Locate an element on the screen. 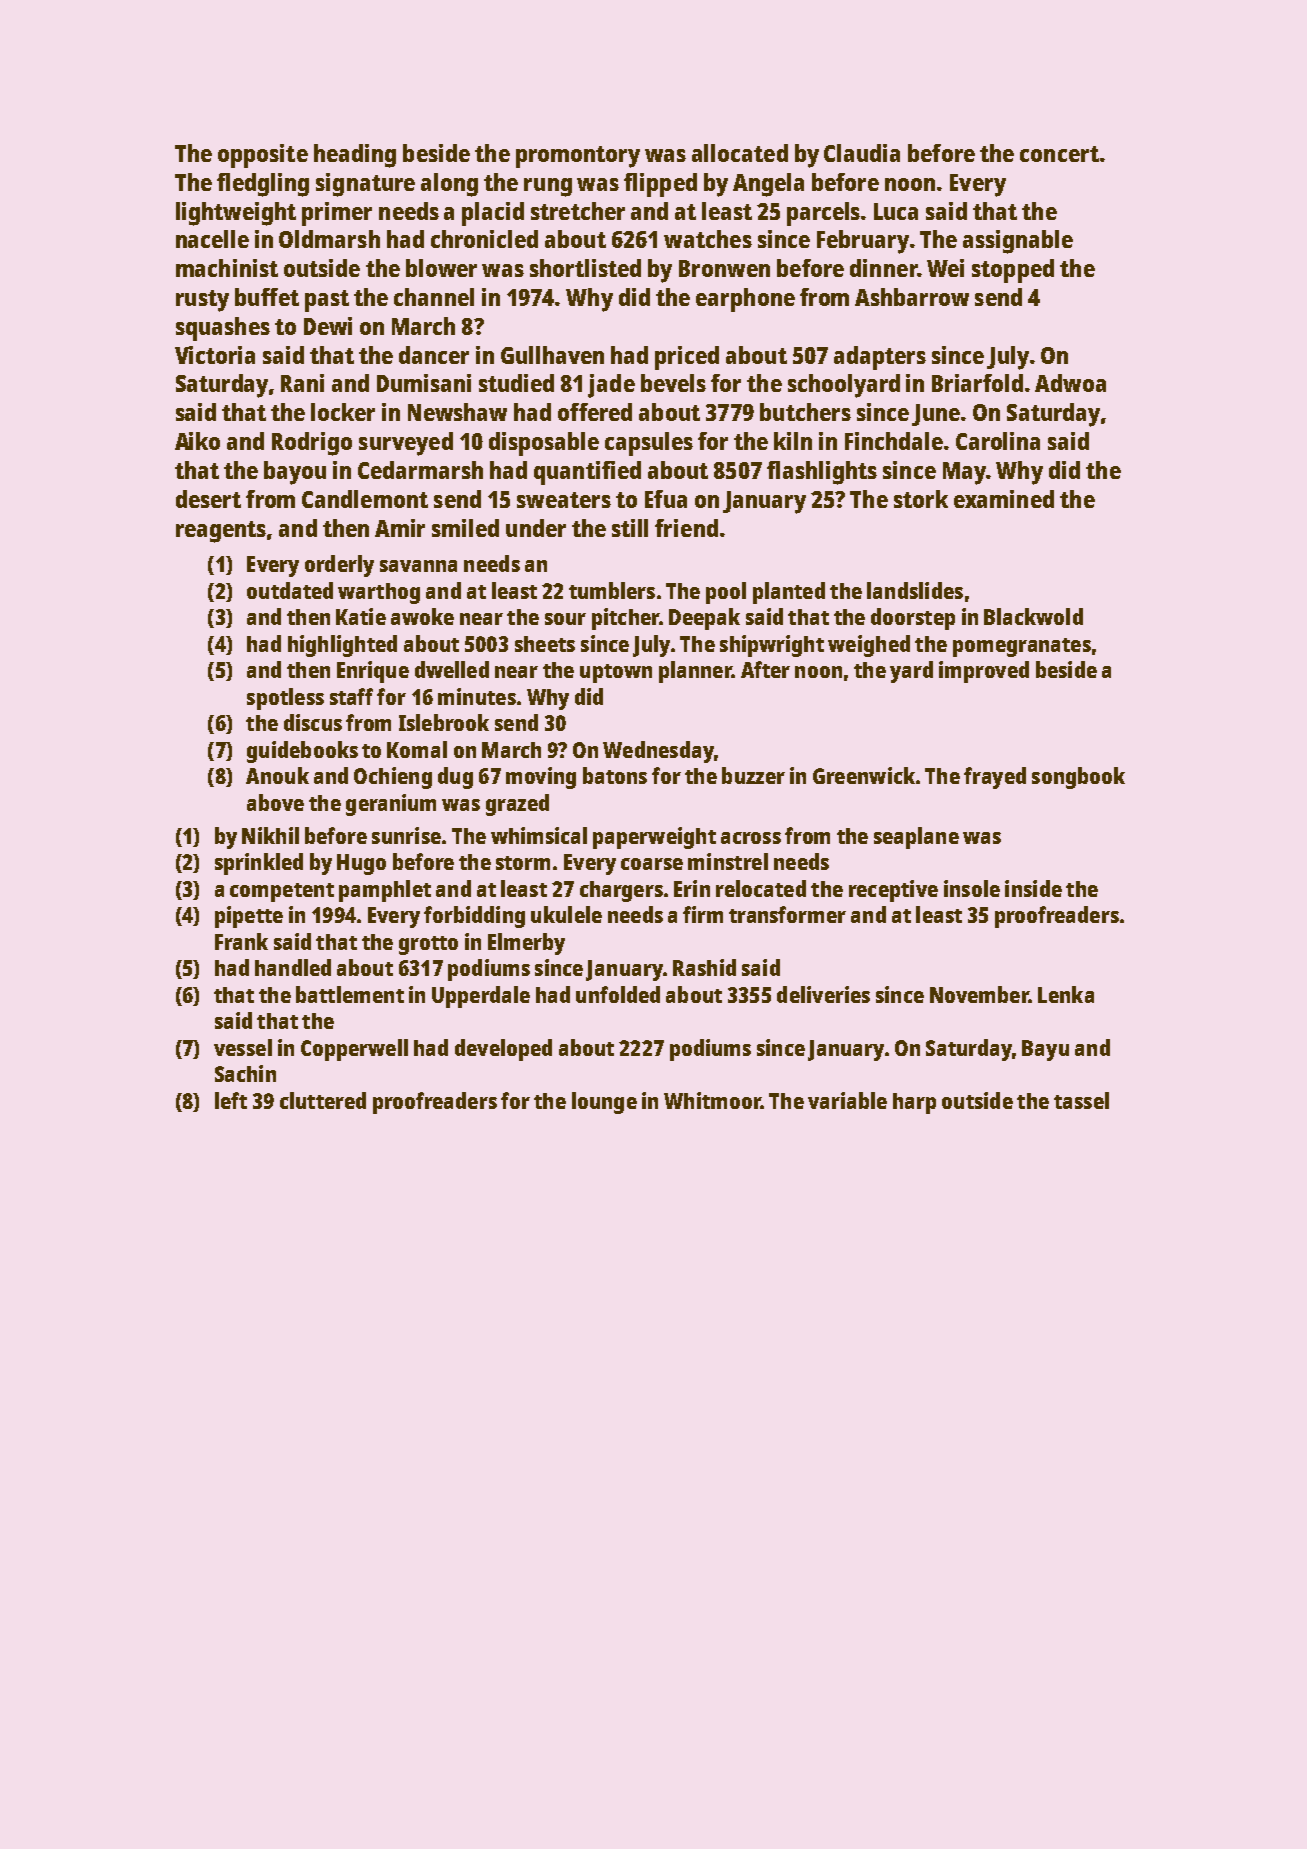 The width and height of the screenshot is (1307, 1849). sweaters is located at coordinates (564, 500).
